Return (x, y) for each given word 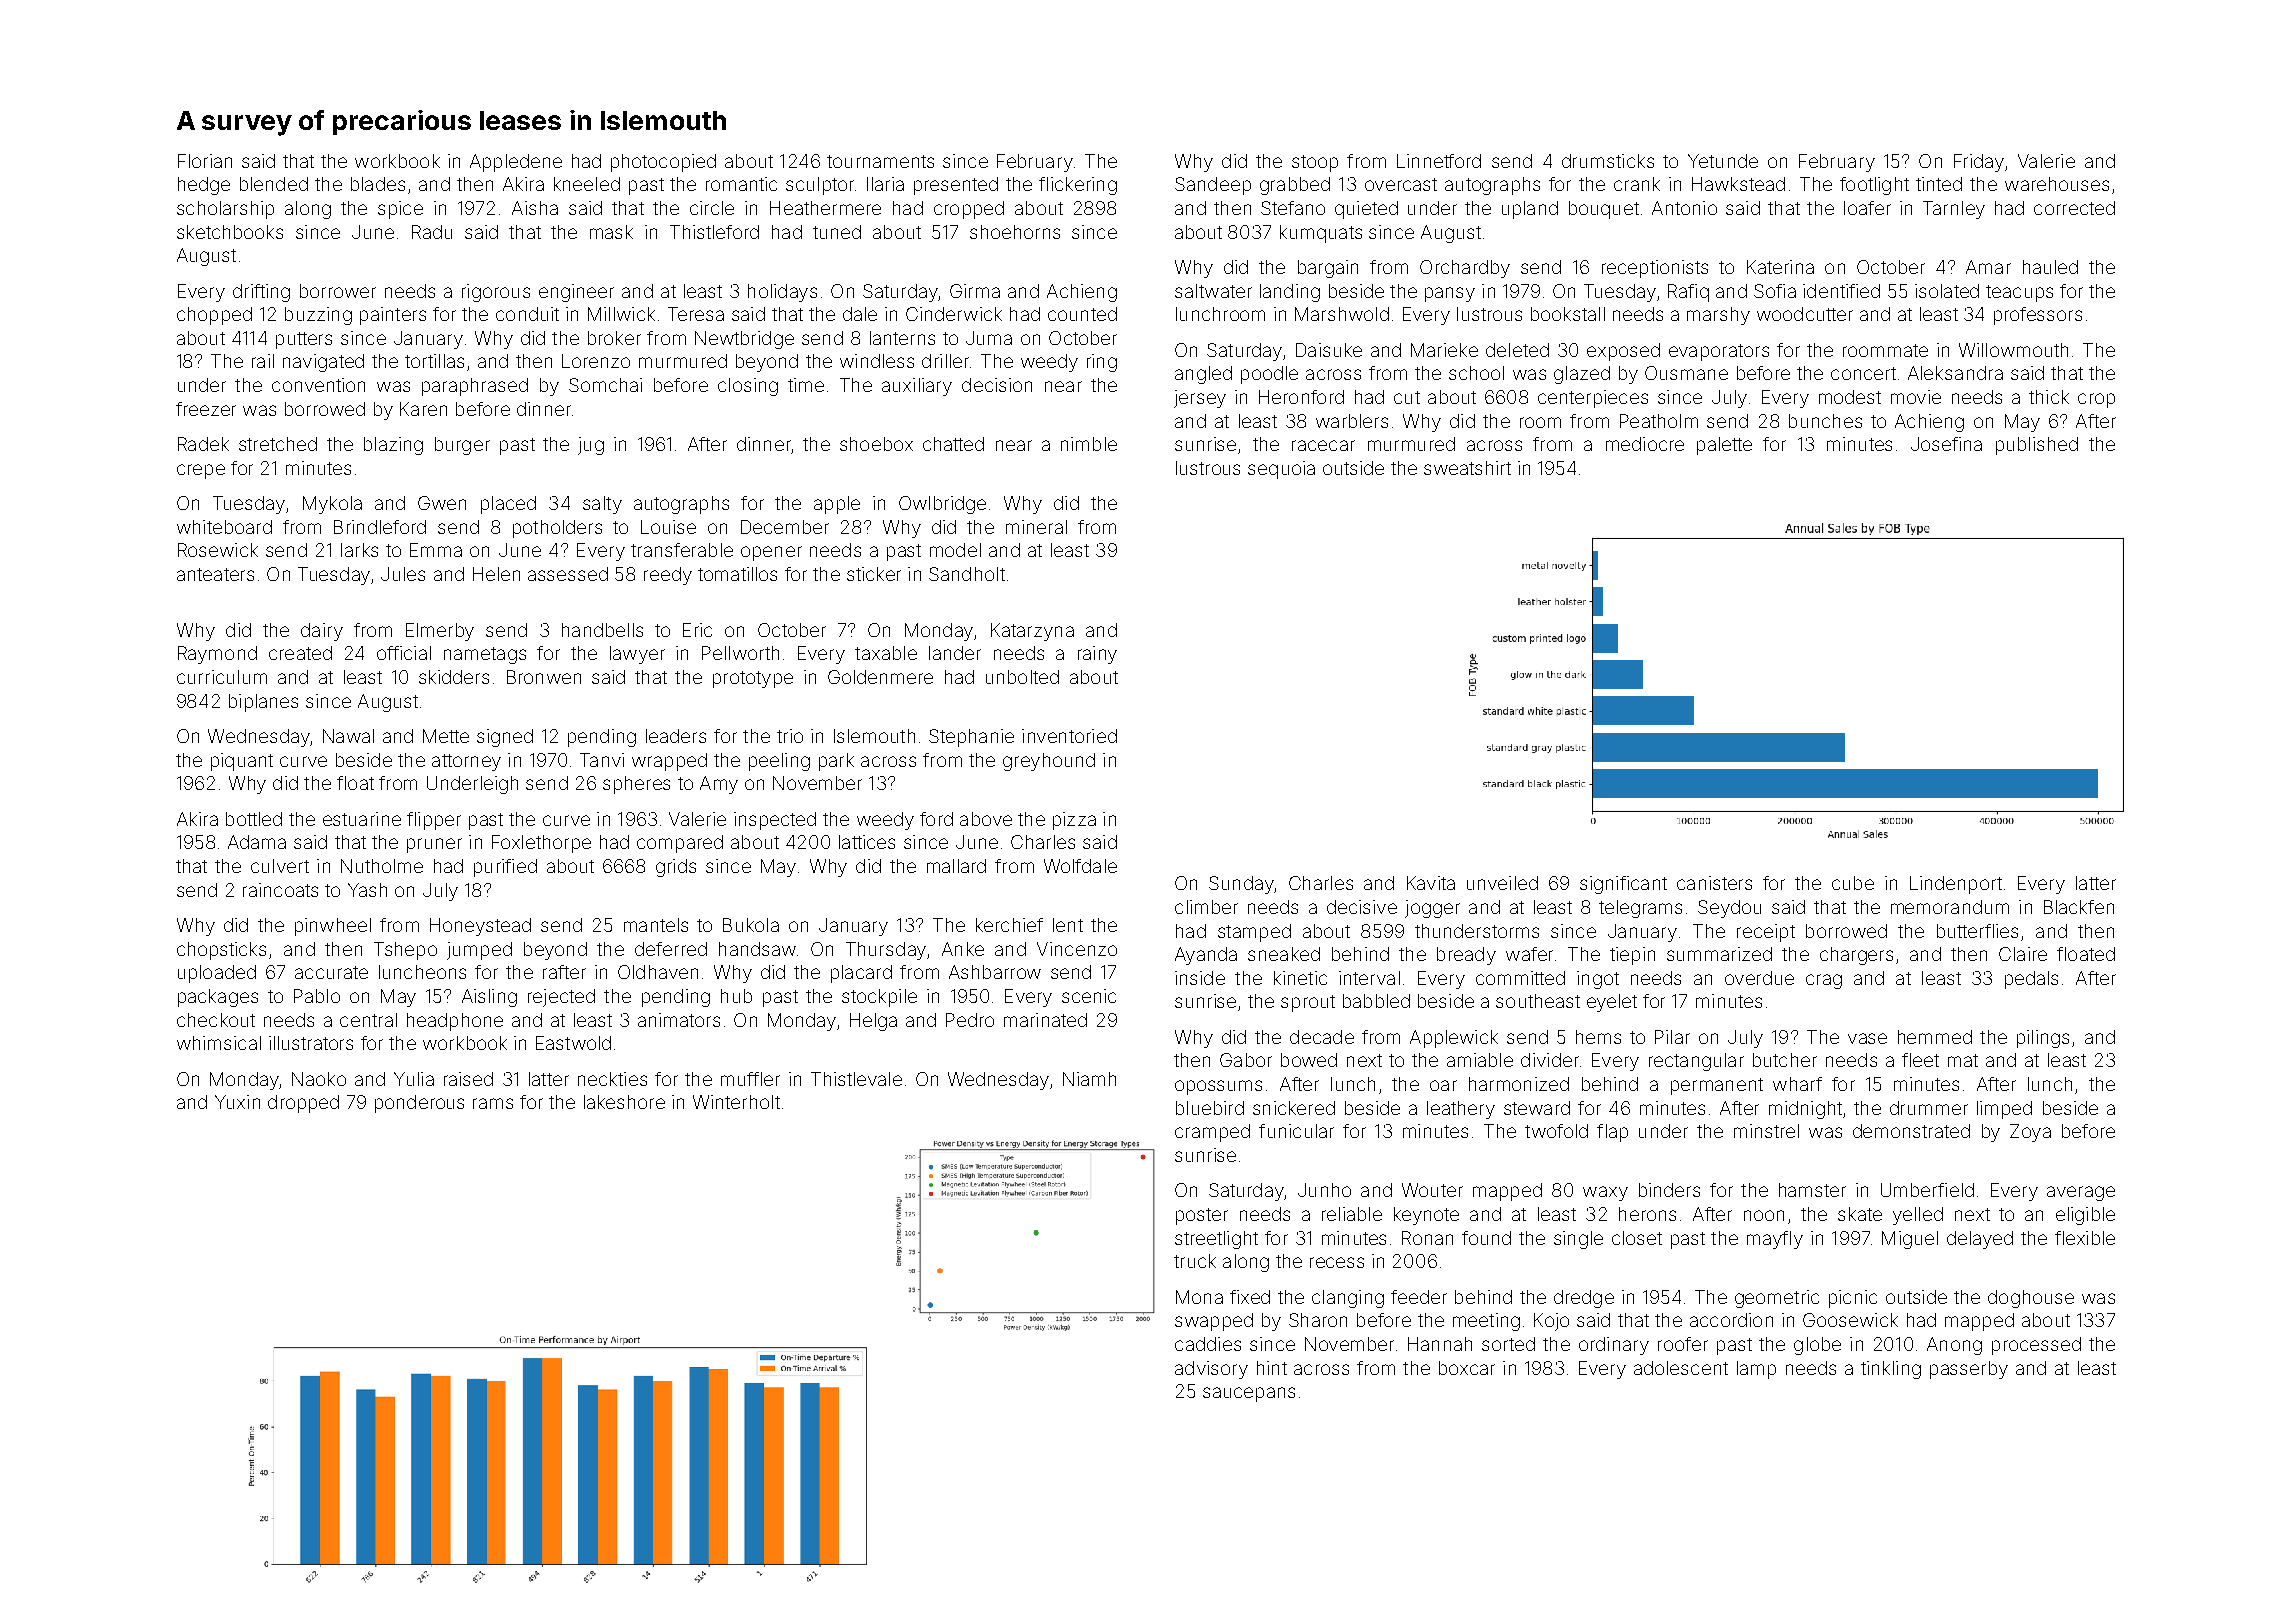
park (836, 762)
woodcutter (1805, 314)
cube (1853, 883)
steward (1537, 1108)
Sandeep (1213, 186)
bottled (254, 819)
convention (318, 385)
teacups (2019, 293)
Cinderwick (954, 314)
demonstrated (1911, 1131)
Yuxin (237, 1102)
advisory (1211, 1370)
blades (378, 184)
